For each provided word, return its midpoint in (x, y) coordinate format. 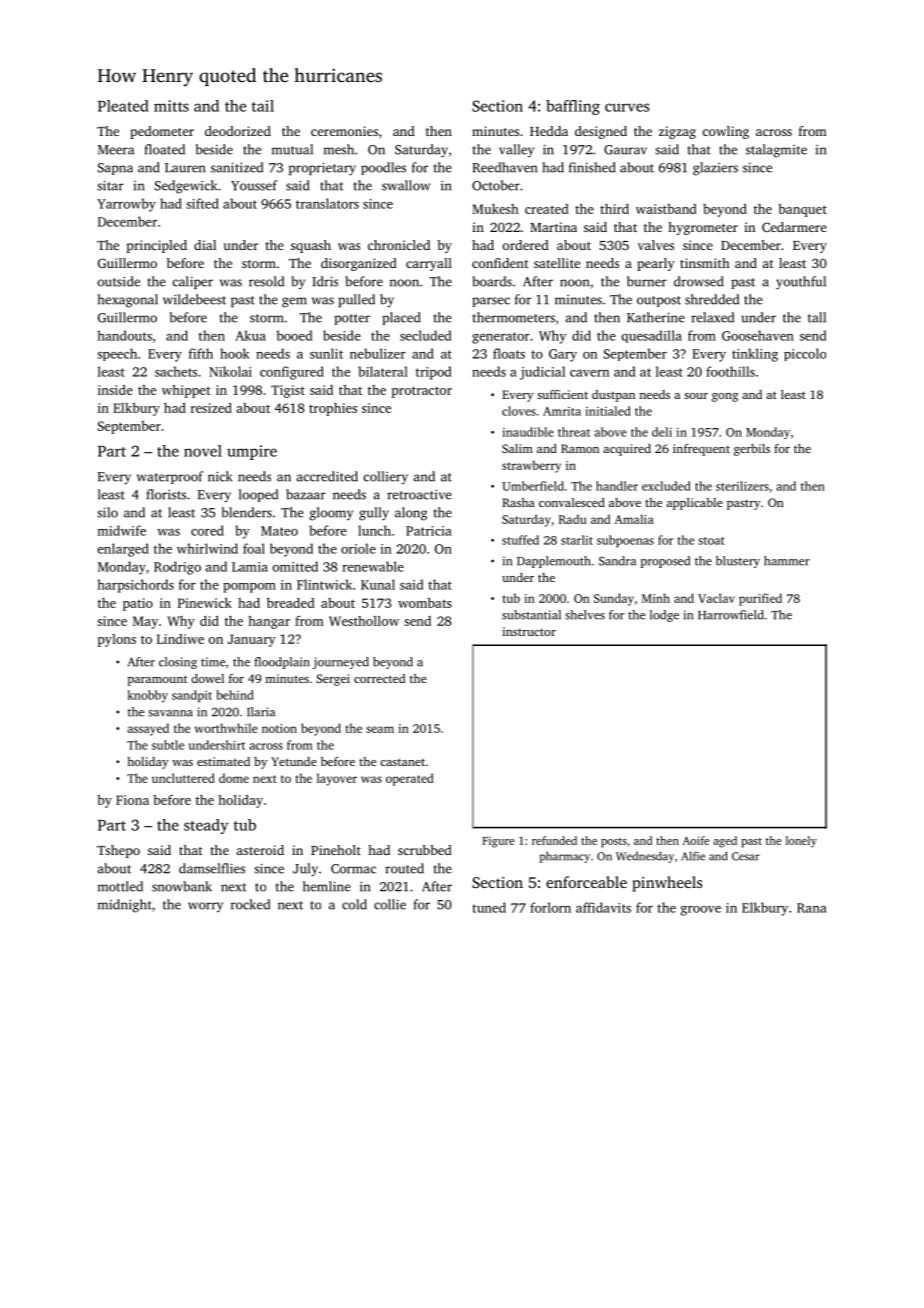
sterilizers (742, 486)
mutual (292, 149)
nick (220, 476)
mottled (120, 886)
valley (516, 150)
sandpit (192, 696)
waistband (666, 209)
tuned (489, 907)
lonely (801, 842)
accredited (327, 476)
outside (119, 281)
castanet (402, 762)
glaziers (715, 169)
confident (500, 263)
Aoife (696, 840)
